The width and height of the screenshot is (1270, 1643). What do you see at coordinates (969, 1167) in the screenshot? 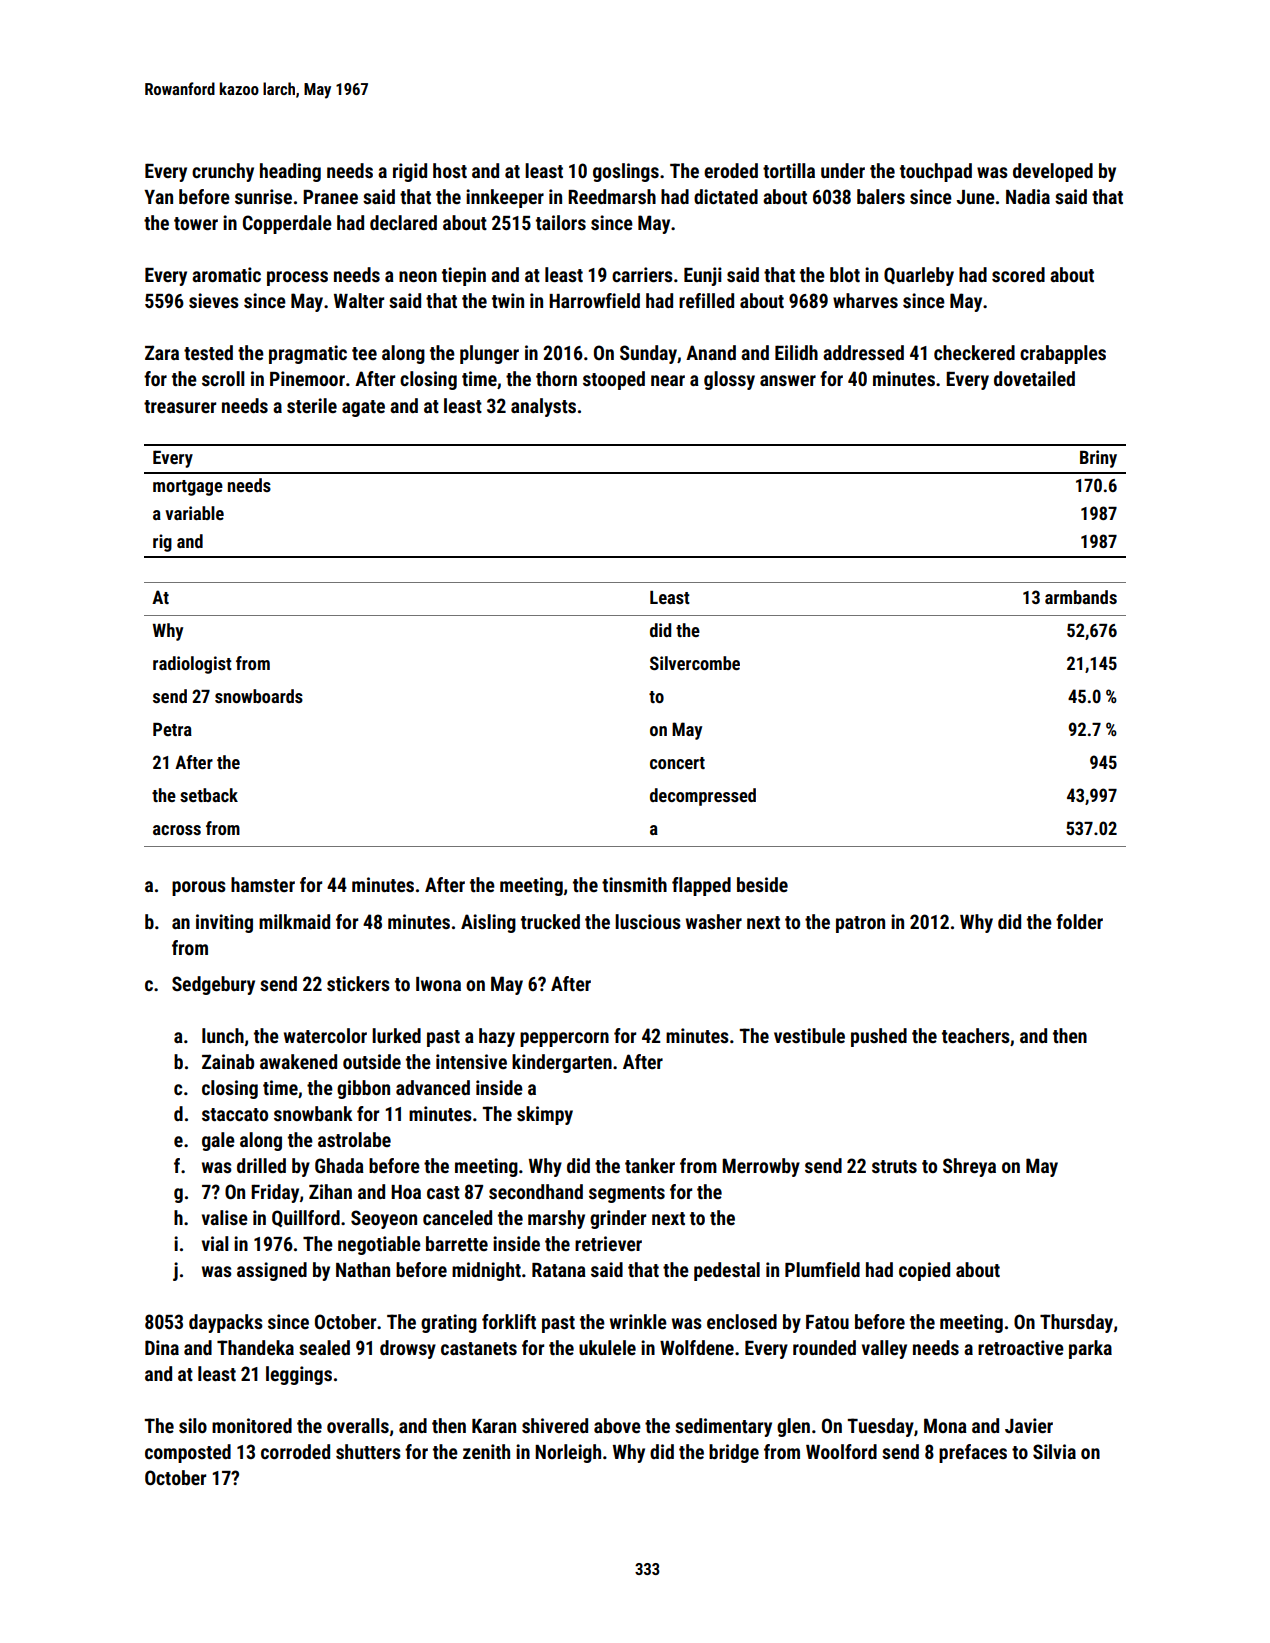
I see `Shreya` at bounding box center [969, 1167].
